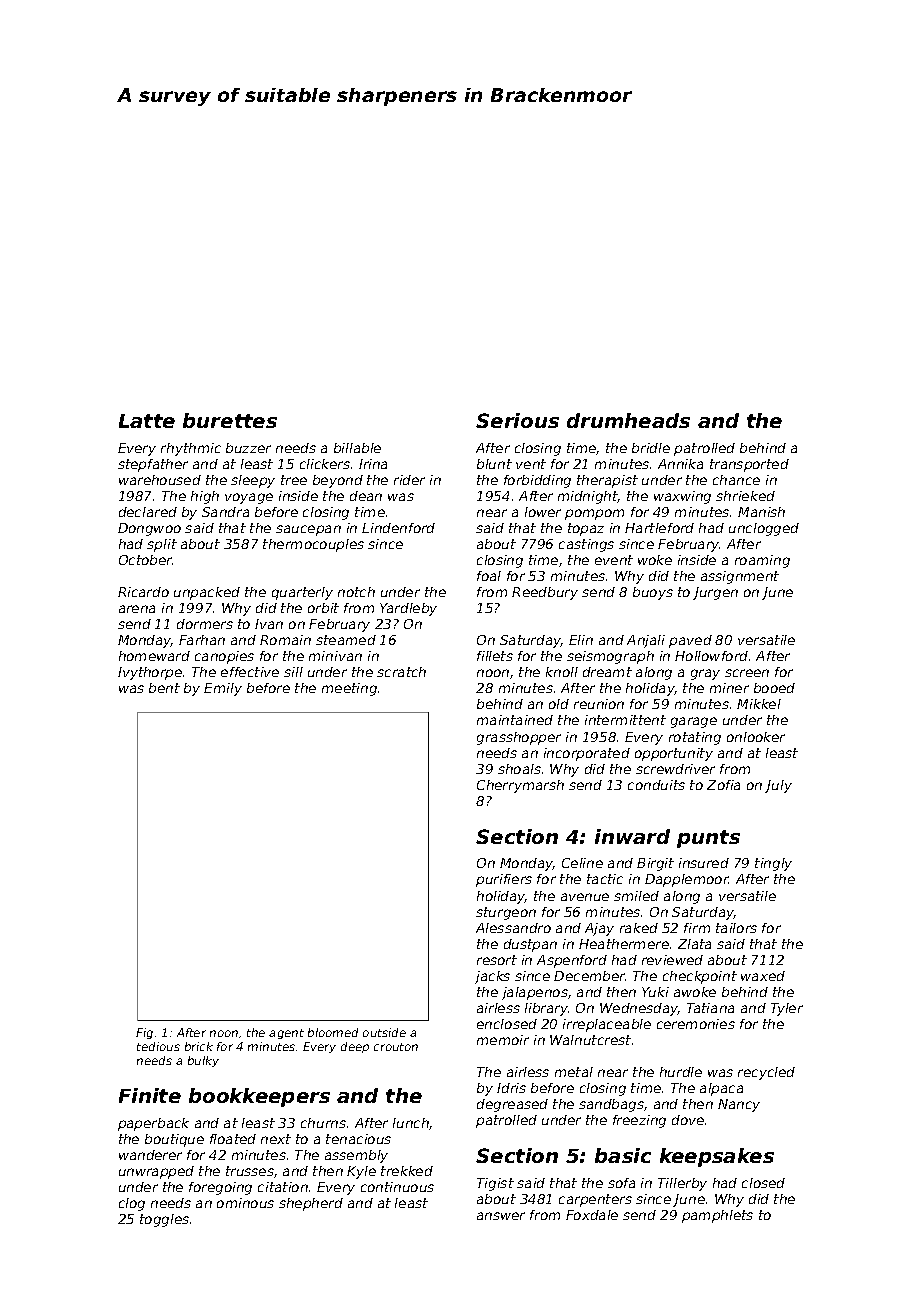  Describe the element at coordinates (625, 720) in the screenshot. I see `intermittent` at that location.
